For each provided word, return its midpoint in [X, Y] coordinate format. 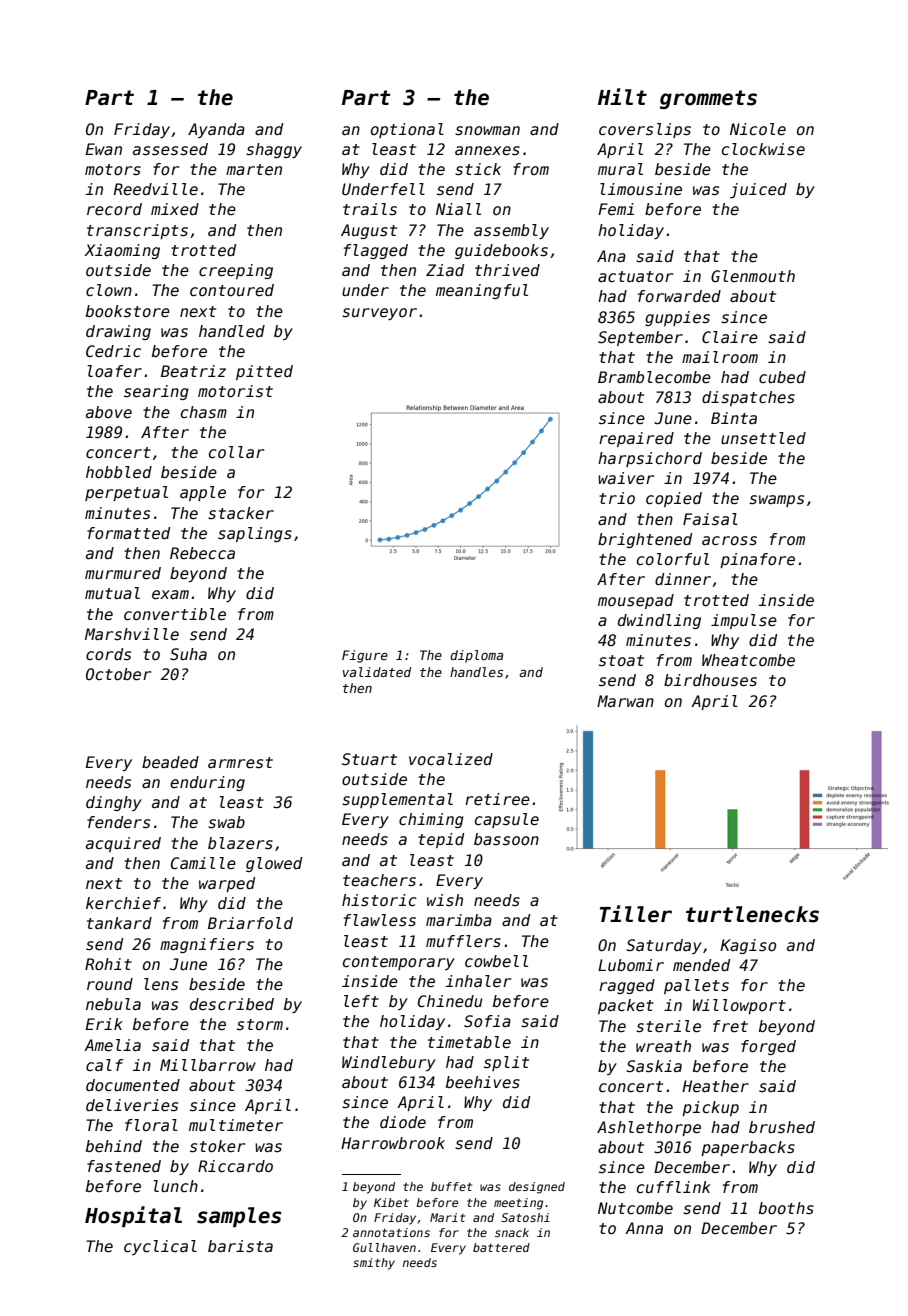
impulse [744, 621]
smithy [374, 1264]
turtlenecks [752, 914]
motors [113, 169]
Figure [365, 656]
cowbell [496, 961]
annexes [487, 150]
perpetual [126, 493]
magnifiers [207, 945]
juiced [758, 190]
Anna [644, 1228]
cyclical [160, 1247]
